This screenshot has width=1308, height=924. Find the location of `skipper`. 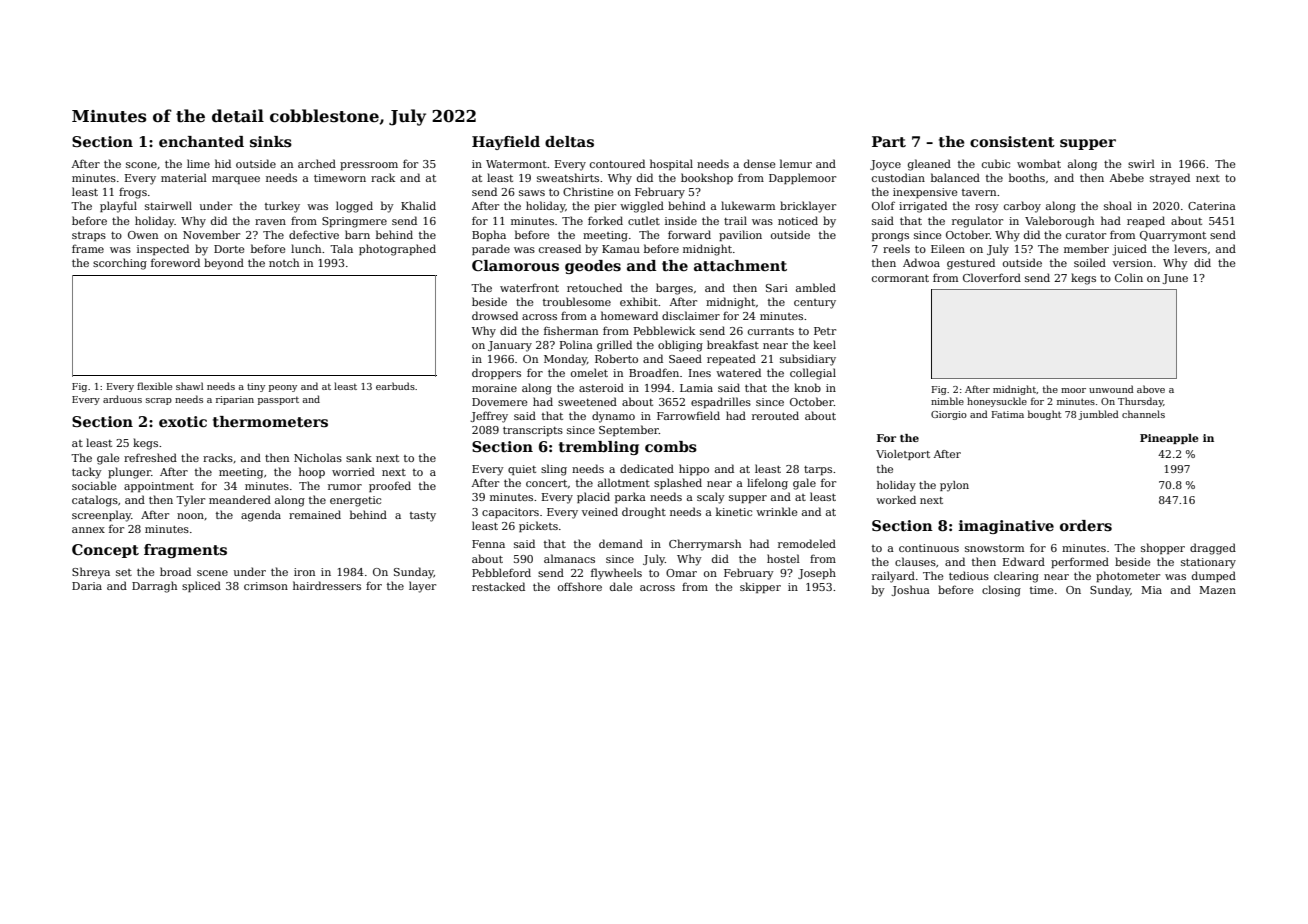

skipper is located at coordinates (760, 587).
